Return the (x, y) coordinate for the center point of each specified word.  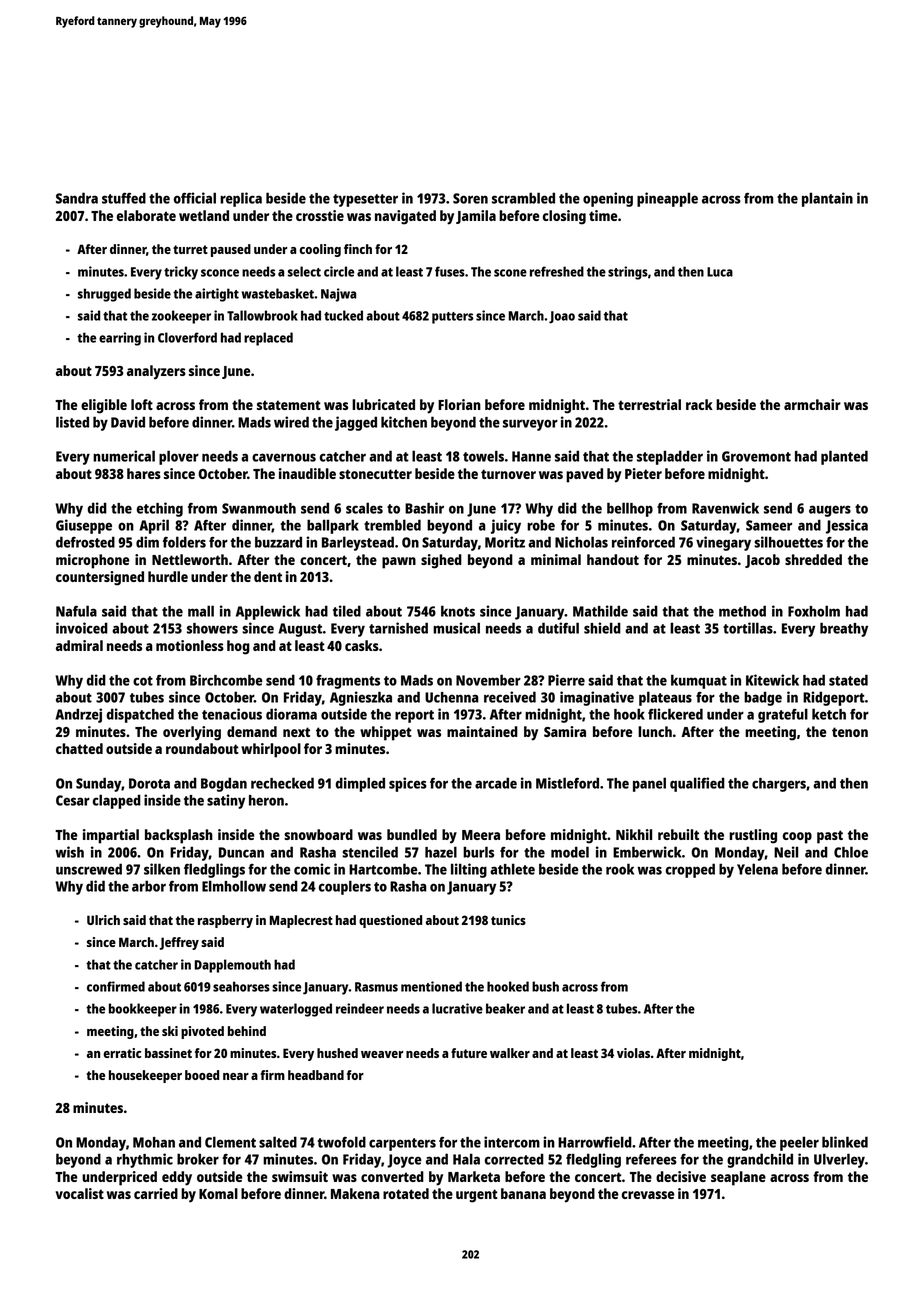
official (195, 198)
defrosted (85, 542)
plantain (827, 199)
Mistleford (567, 783)
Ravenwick (725, 508)
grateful (783, 715)
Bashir (424, 508)
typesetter (365, 200)
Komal (218, 1193)
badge (763, 698)
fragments (348, 682)
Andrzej (78, 715)
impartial (111, 836)
